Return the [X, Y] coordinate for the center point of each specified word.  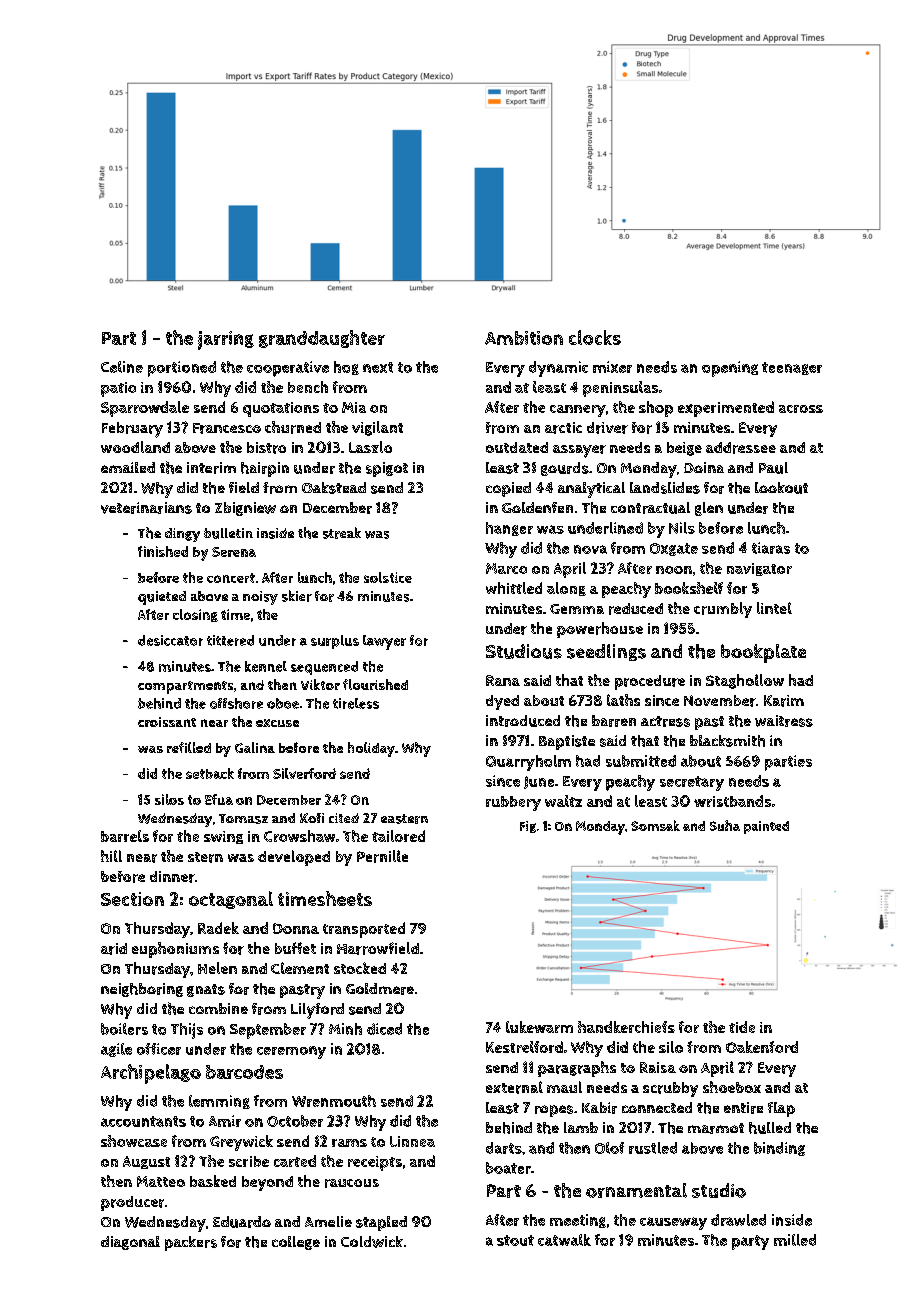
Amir [225, 1121]
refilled [189, 747]
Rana [503, 680]
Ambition [524, 338]
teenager [792, 368]
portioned [182, 369]
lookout [781, 488]
